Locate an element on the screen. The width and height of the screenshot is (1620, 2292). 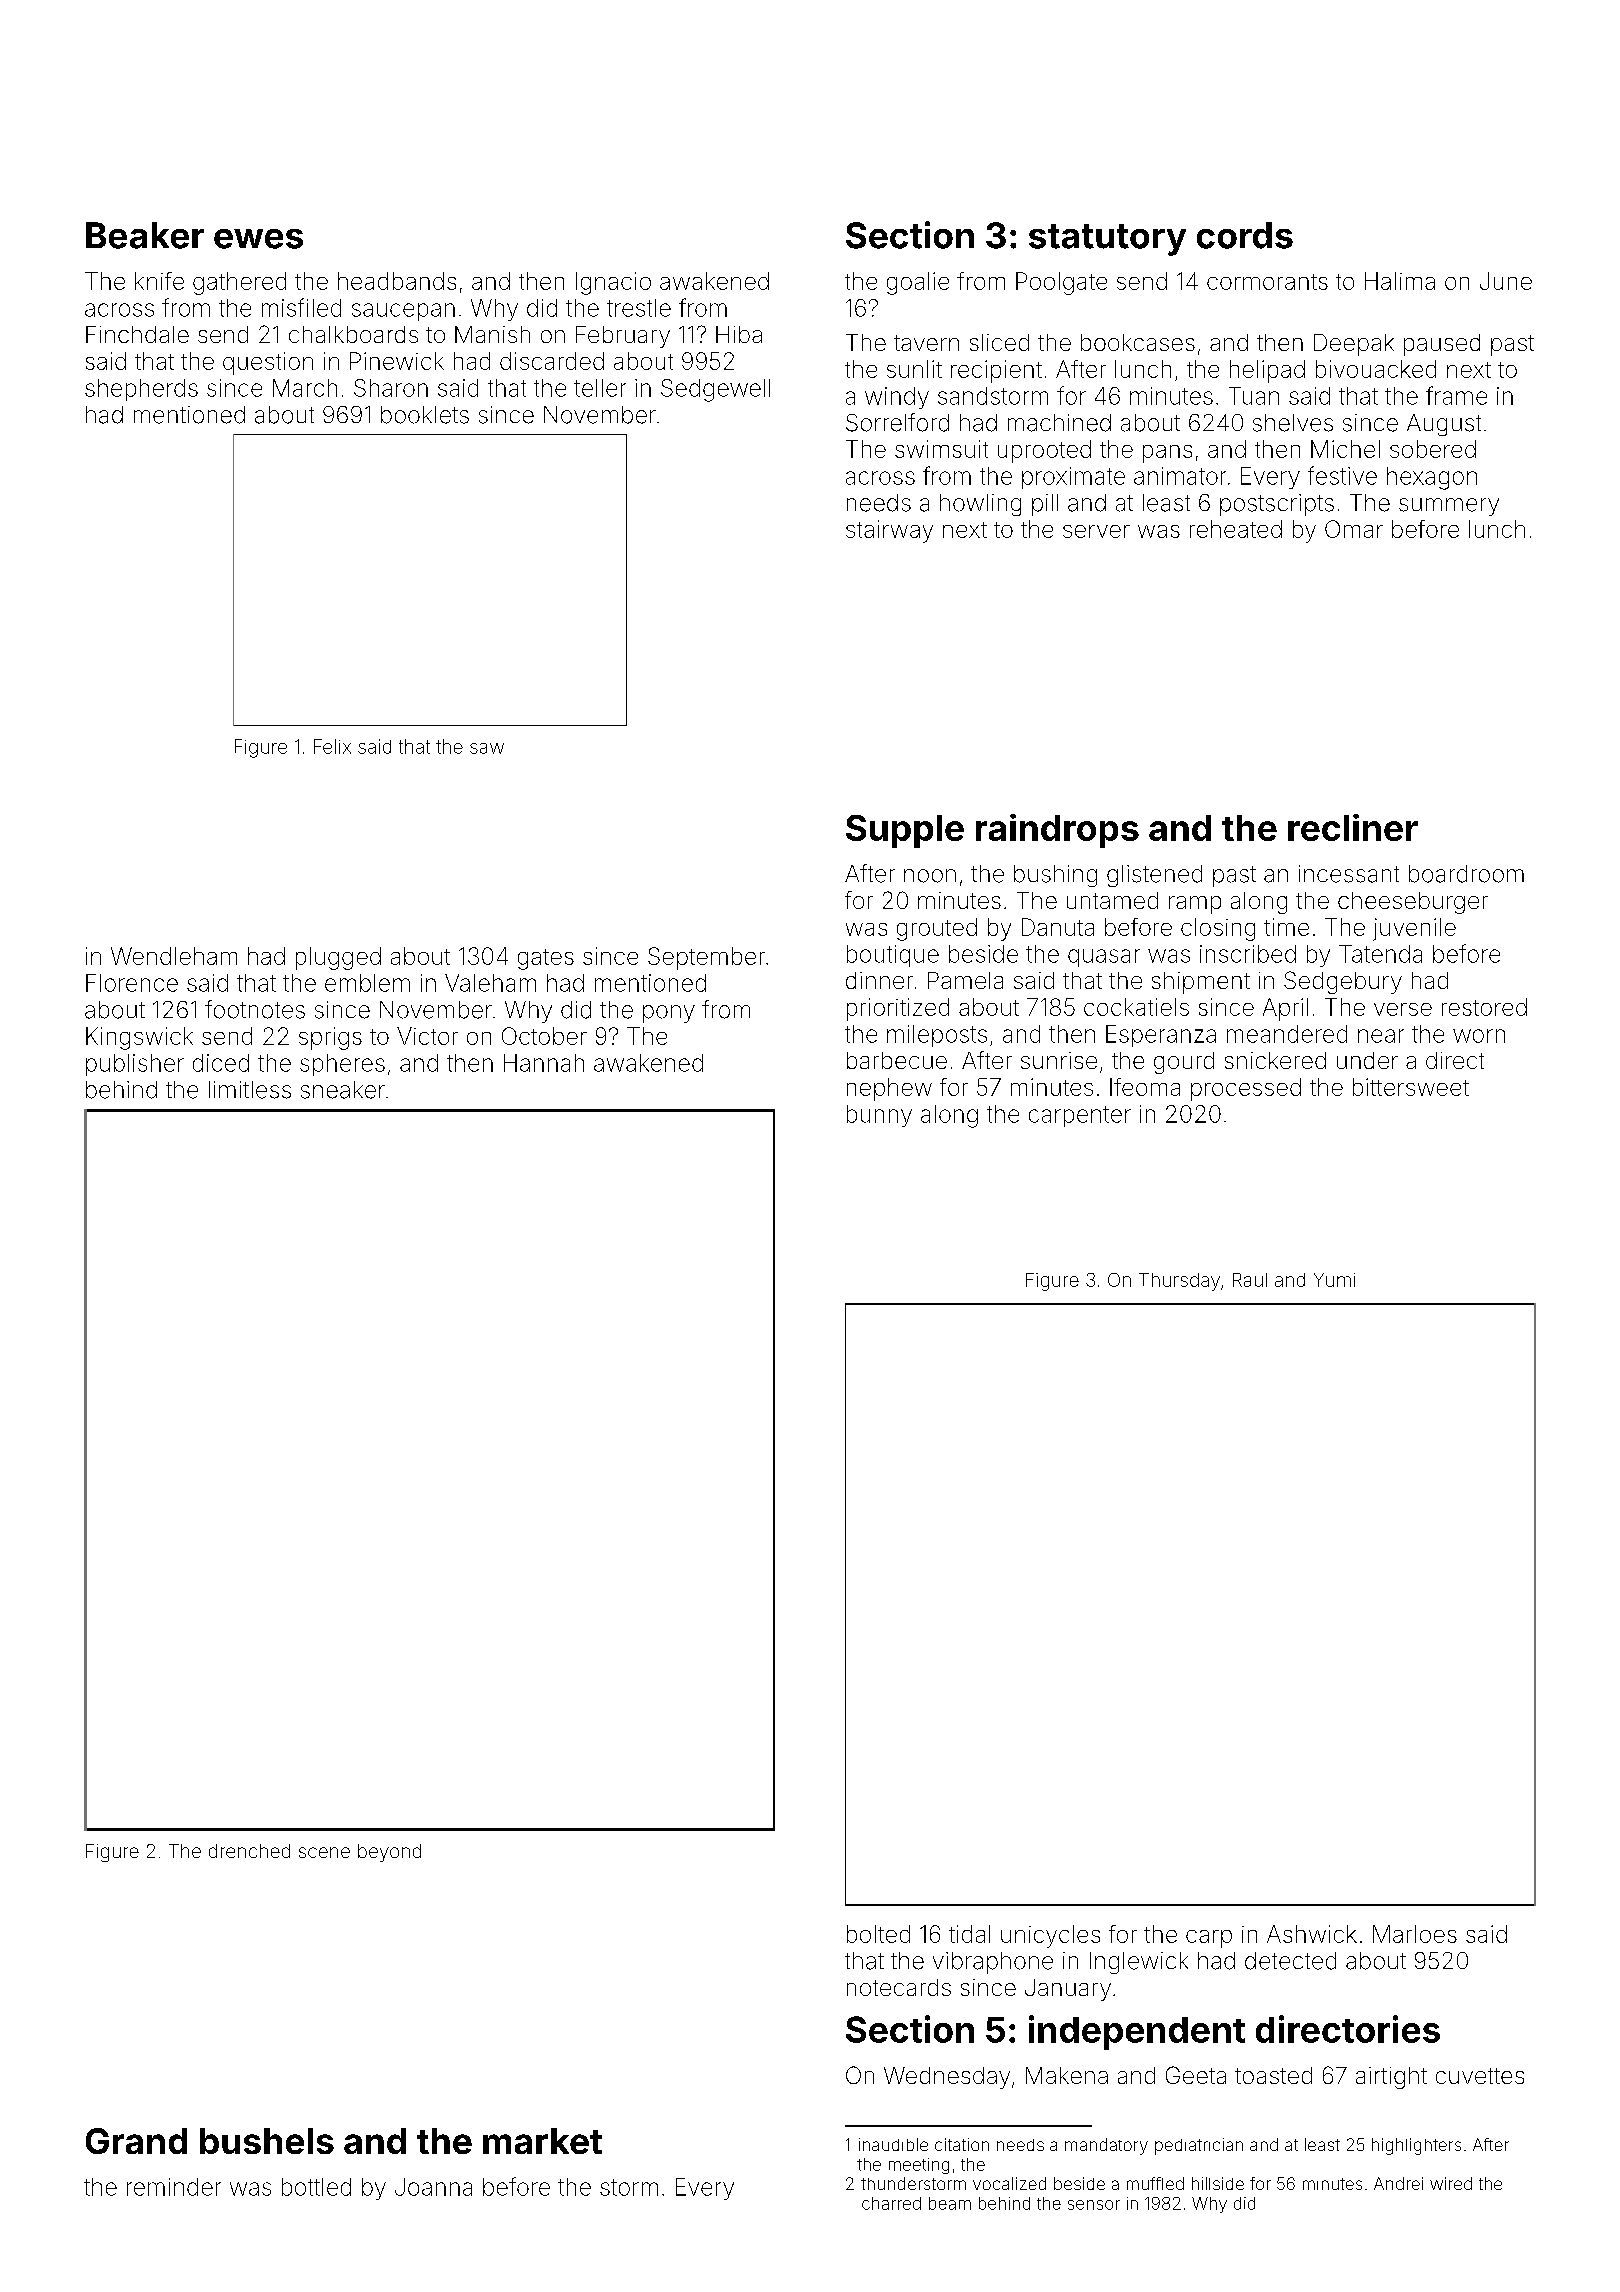
pony is located at coordinates (669, 1014).
